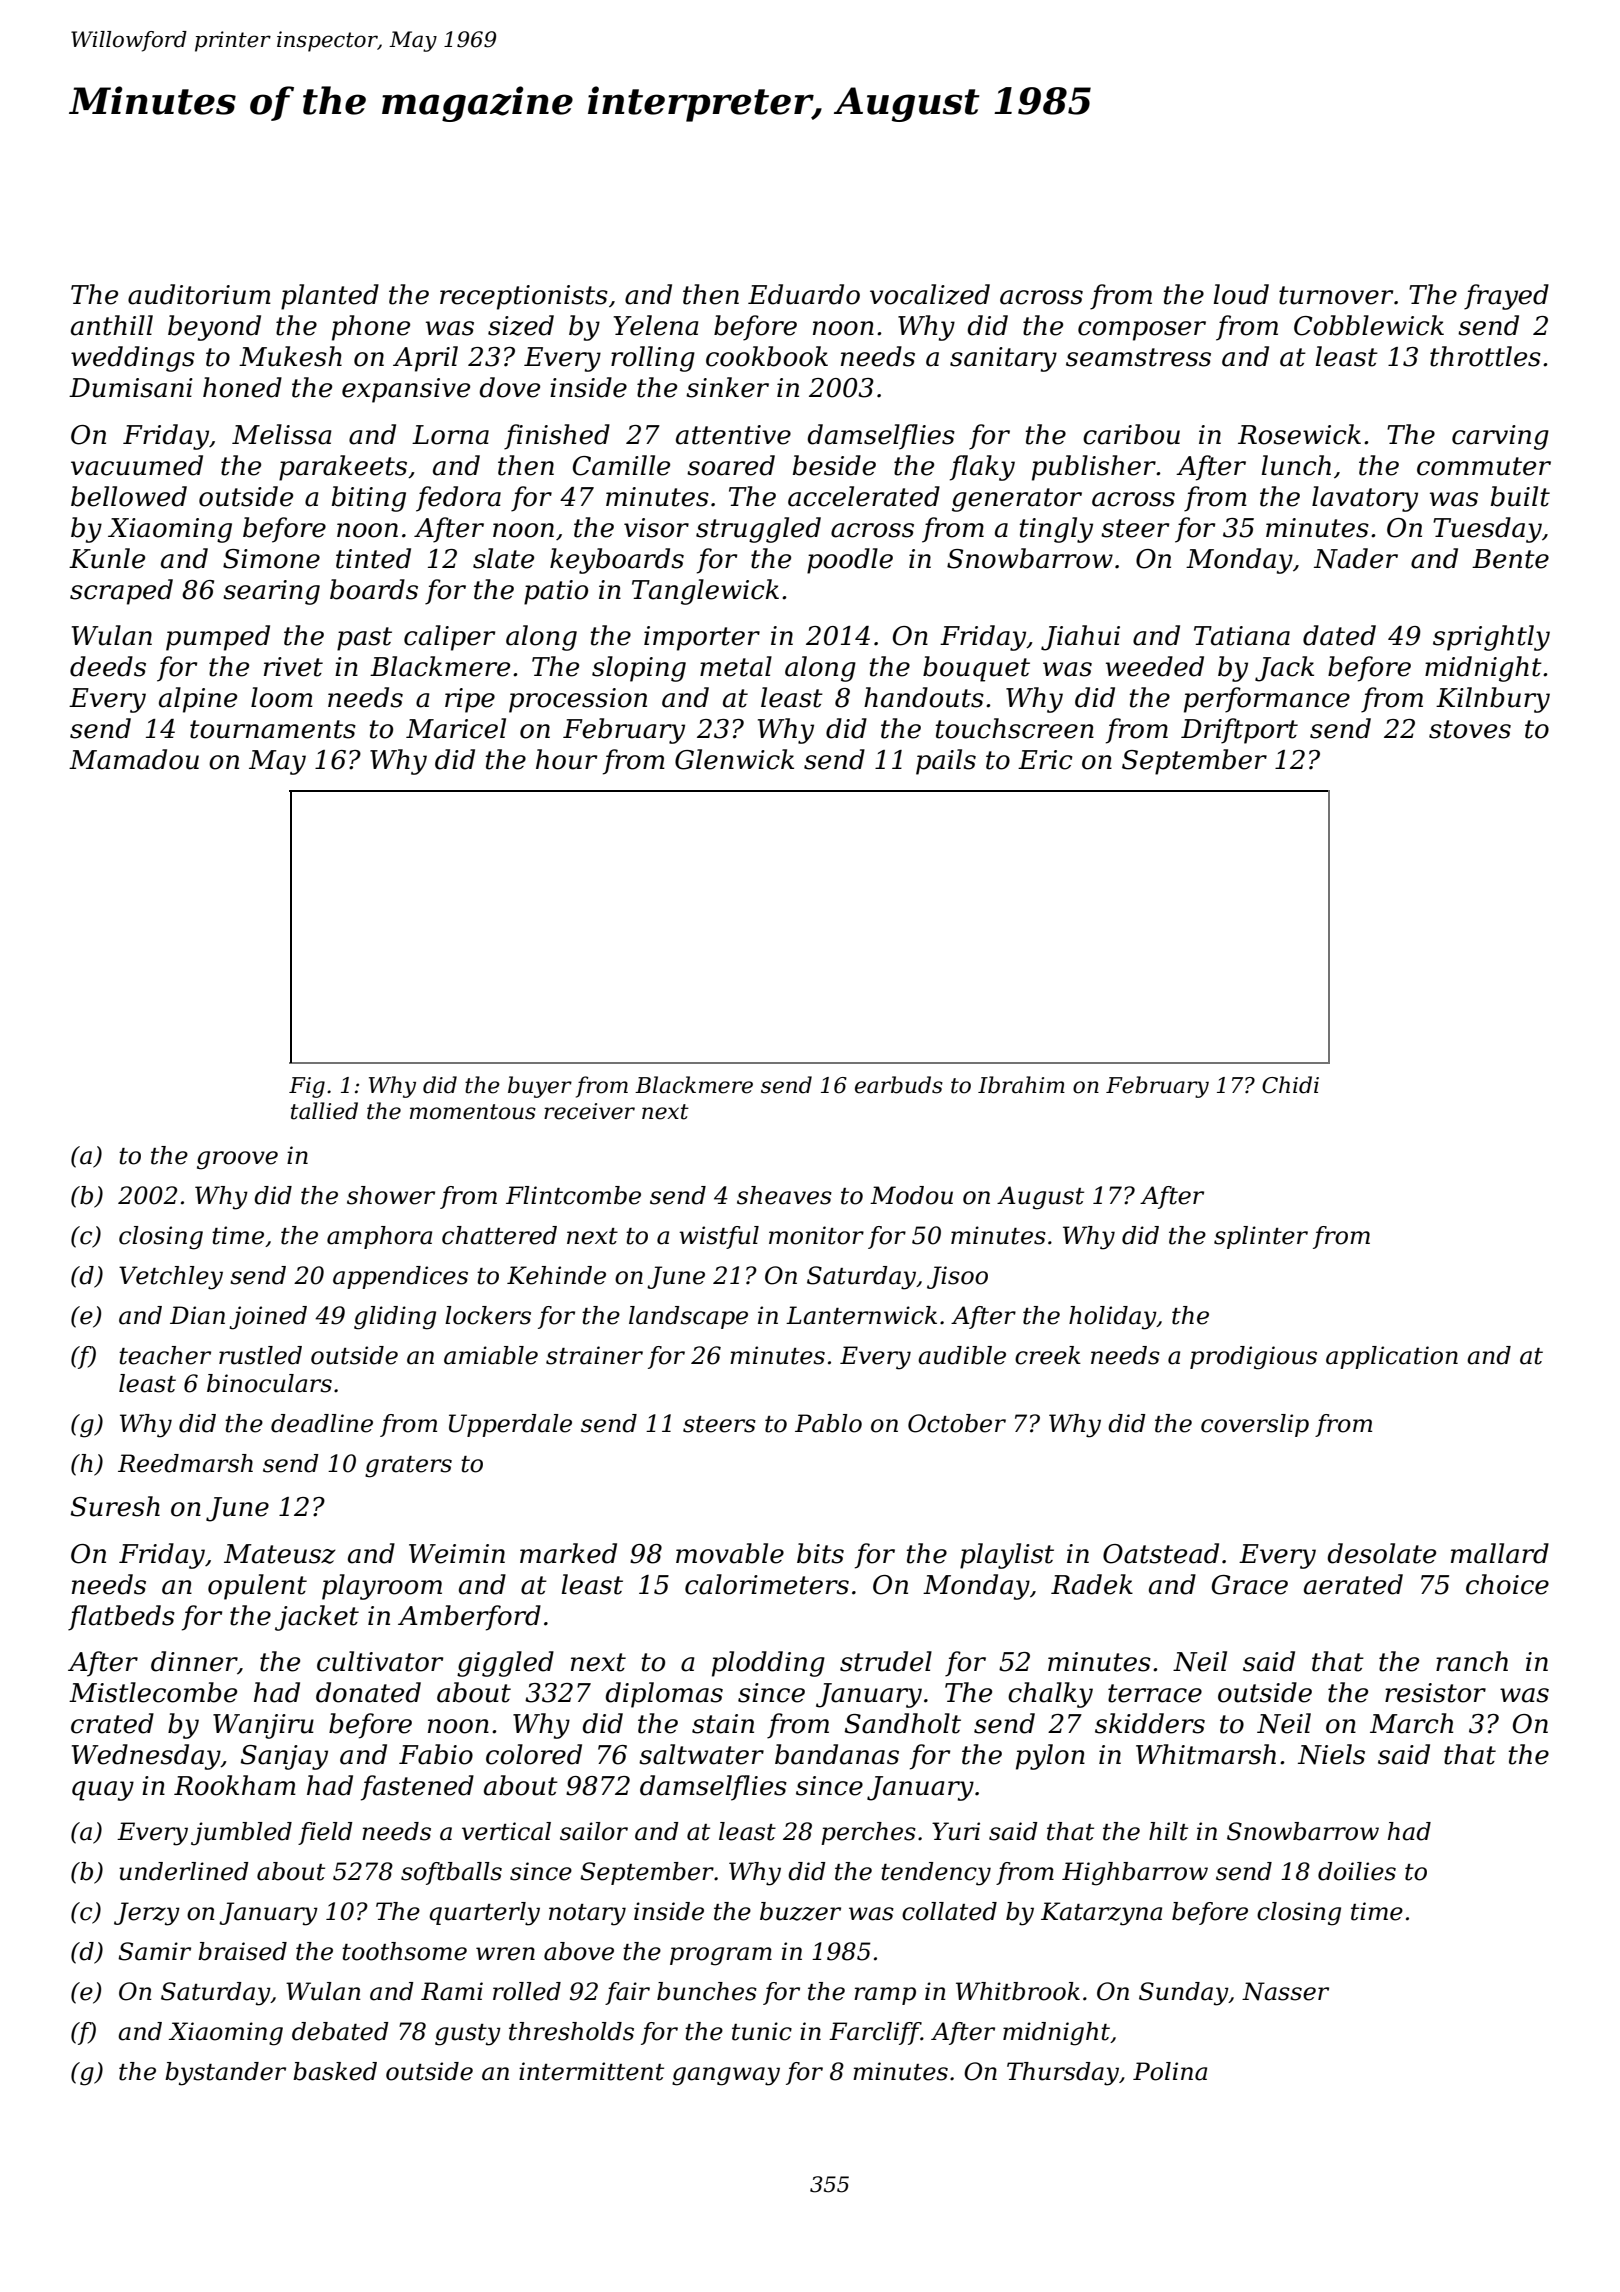 Image resolution: width=1620 pixels, height=2292 pixels. Describe the element at coordinates (850, 561) in the image. I see `poodle` at that location.
